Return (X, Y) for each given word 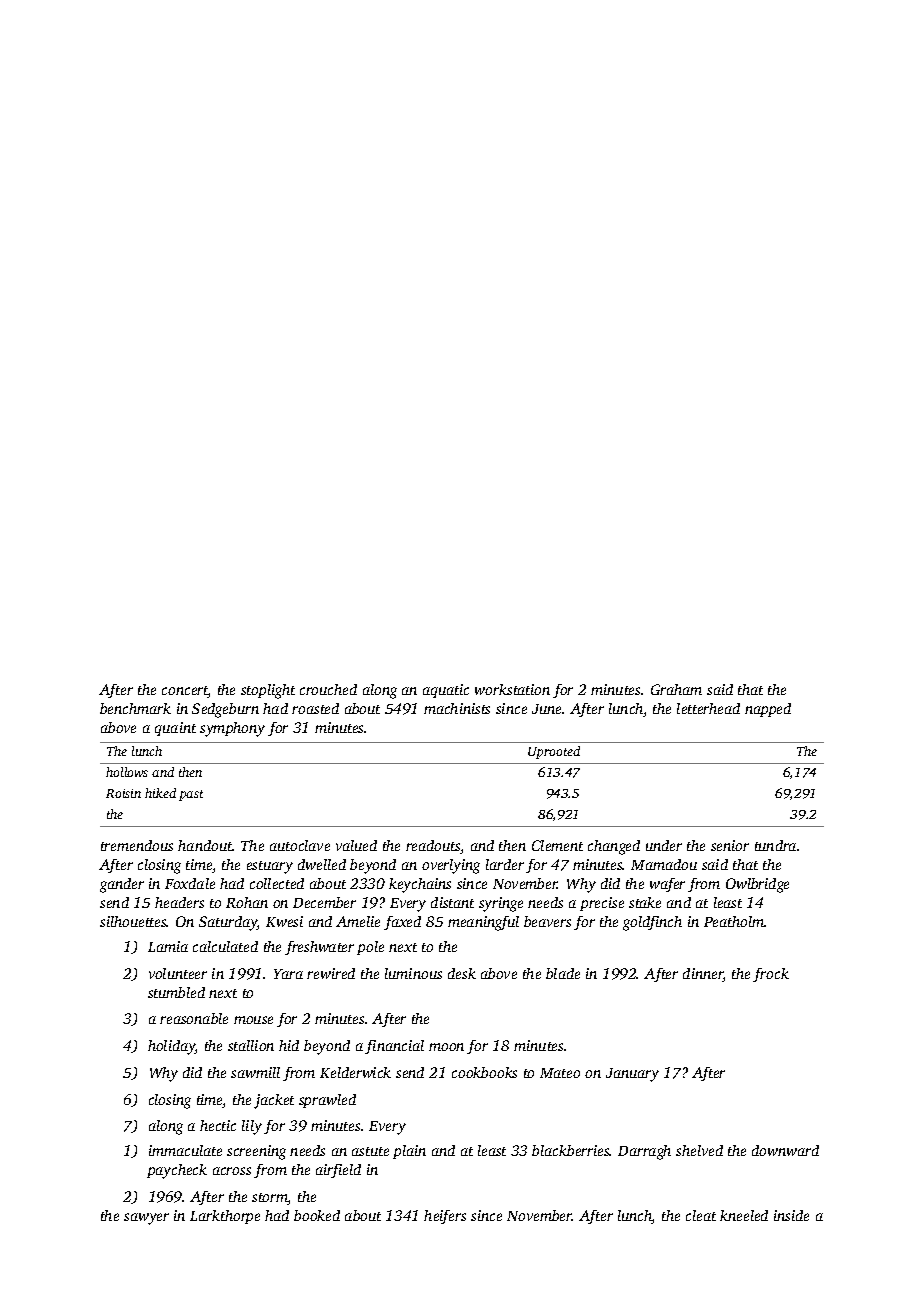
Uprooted (554, 752)
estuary (270, 867)
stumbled (176, 992)
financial (394, 1047)
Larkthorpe (225, 1217)
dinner (703, 975)
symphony (232, 729)
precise (602, 904)
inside (791, 1215)
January (632, 1075)
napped (768, 710)
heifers (445, 1217)
